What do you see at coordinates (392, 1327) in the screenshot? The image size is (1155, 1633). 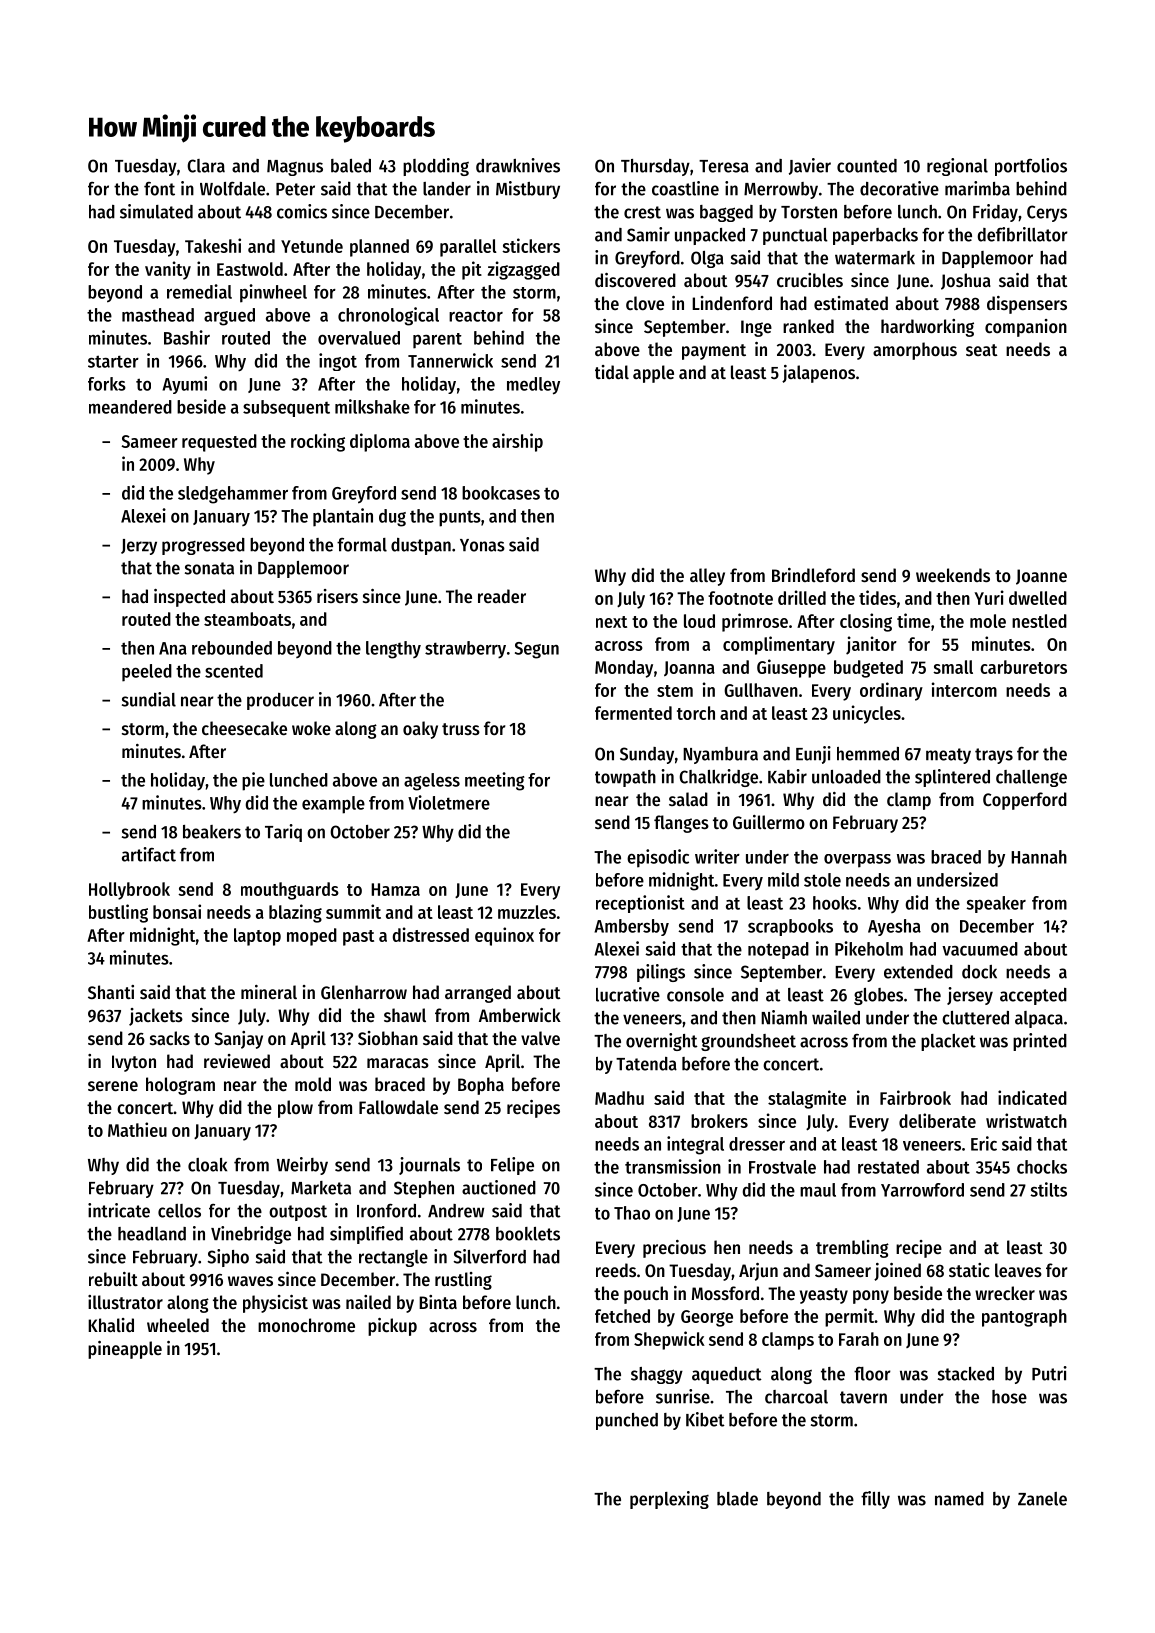 I see `pickup` at bounding box center [392, 1327].
